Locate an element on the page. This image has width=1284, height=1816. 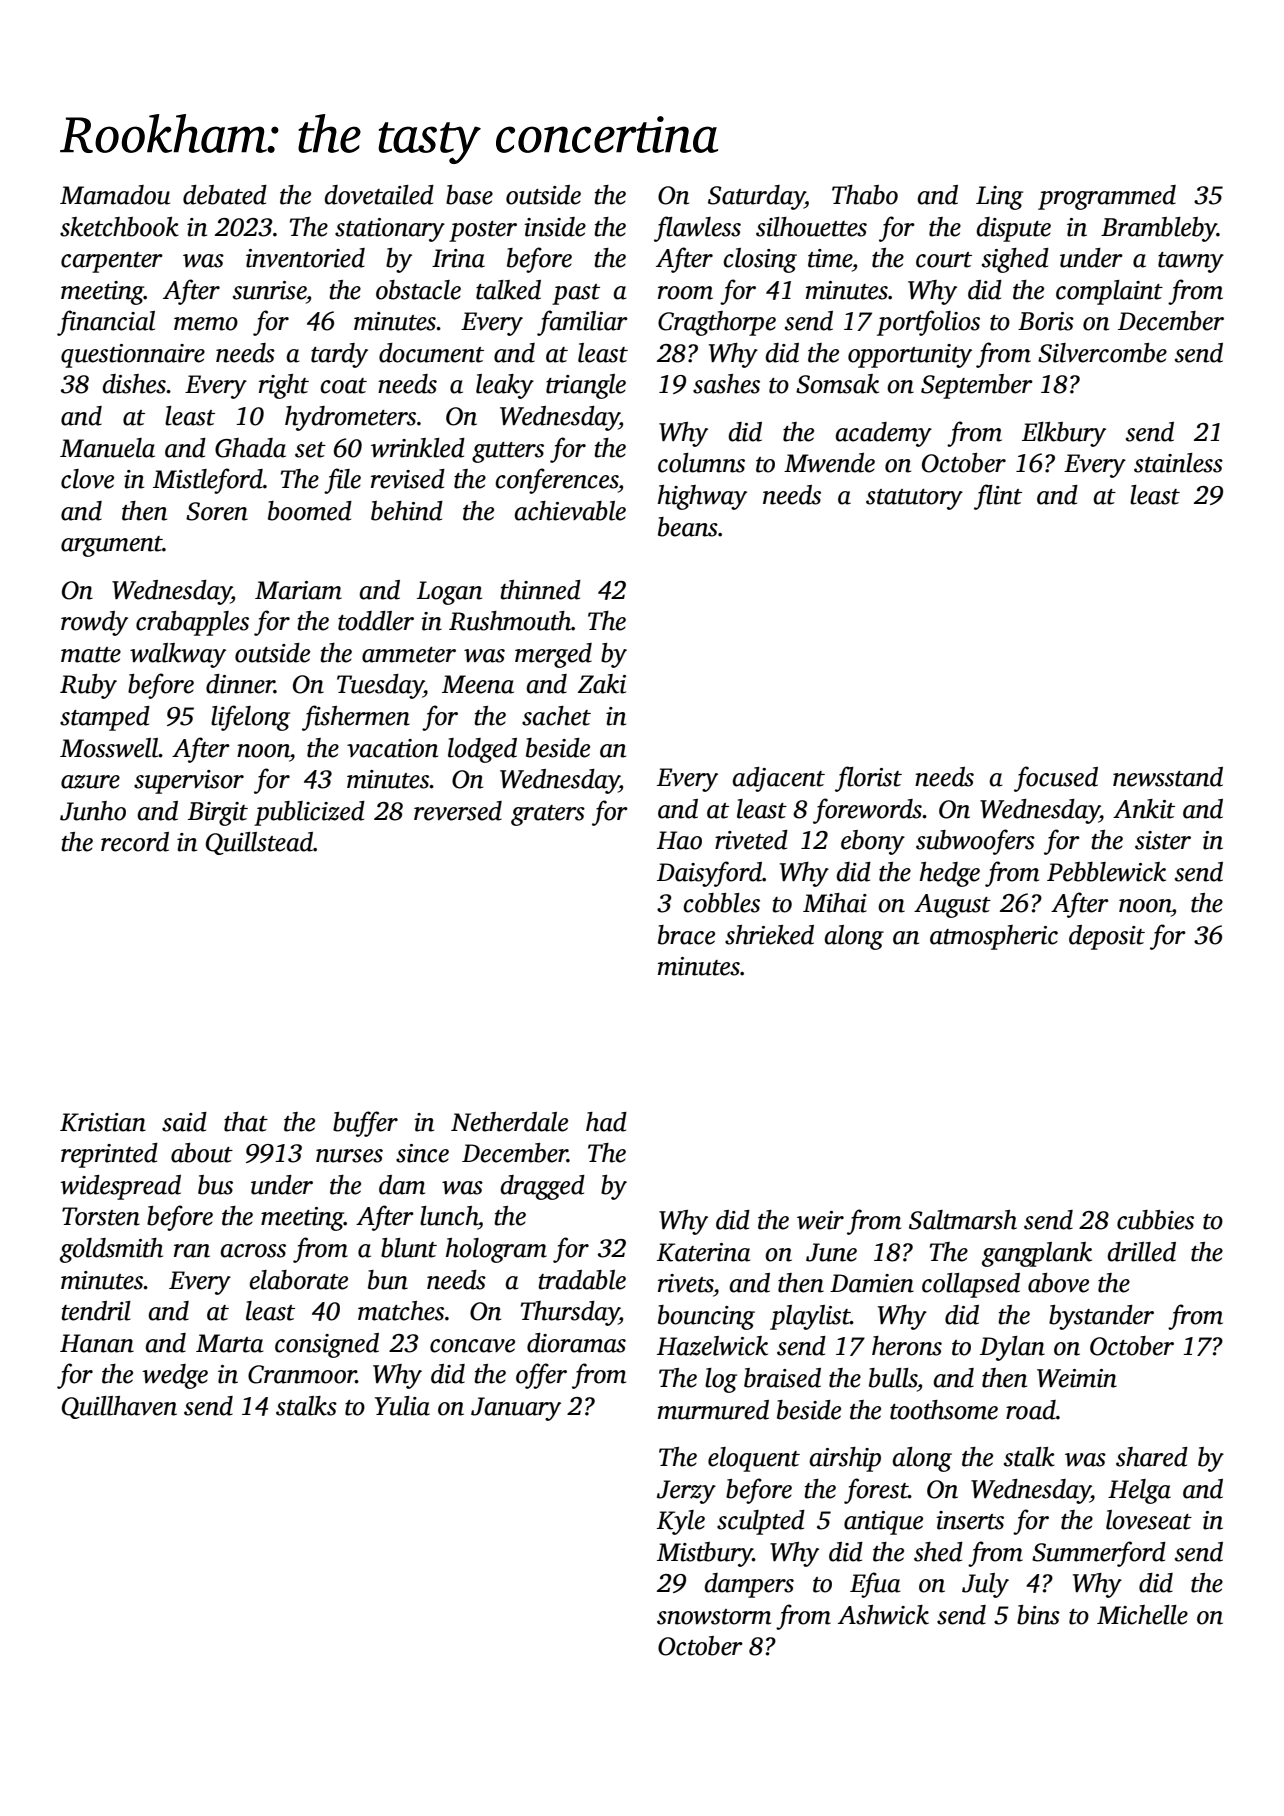
hedge is located at coordinates (950, 874).
